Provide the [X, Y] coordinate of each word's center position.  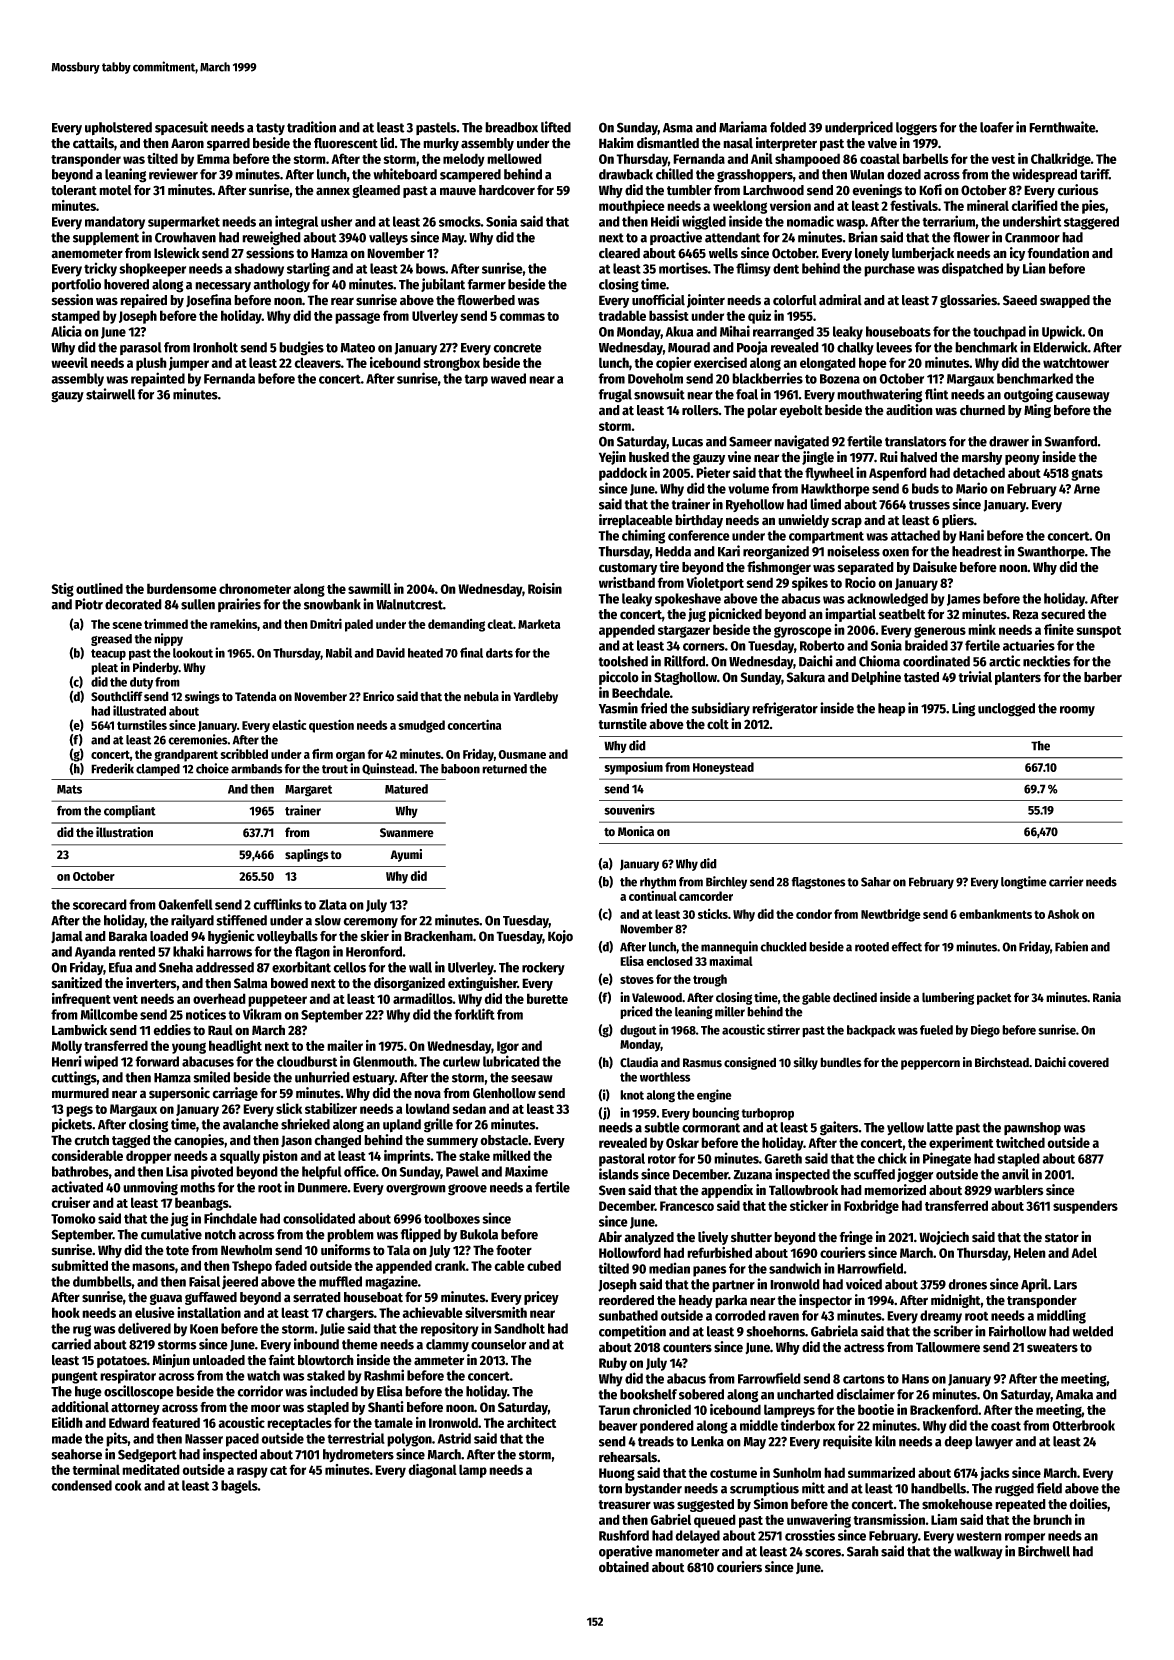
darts [499, 653]
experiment [961, 1144]
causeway [1082, 397]
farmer [487, 284]
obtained [624, 1567]
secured [1063, 614]
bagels [239, 1487]
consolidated [319, 1218]
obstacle [504, 1140]
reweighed [271, 238]
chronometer [255, 588]
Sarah [863, 1551]
